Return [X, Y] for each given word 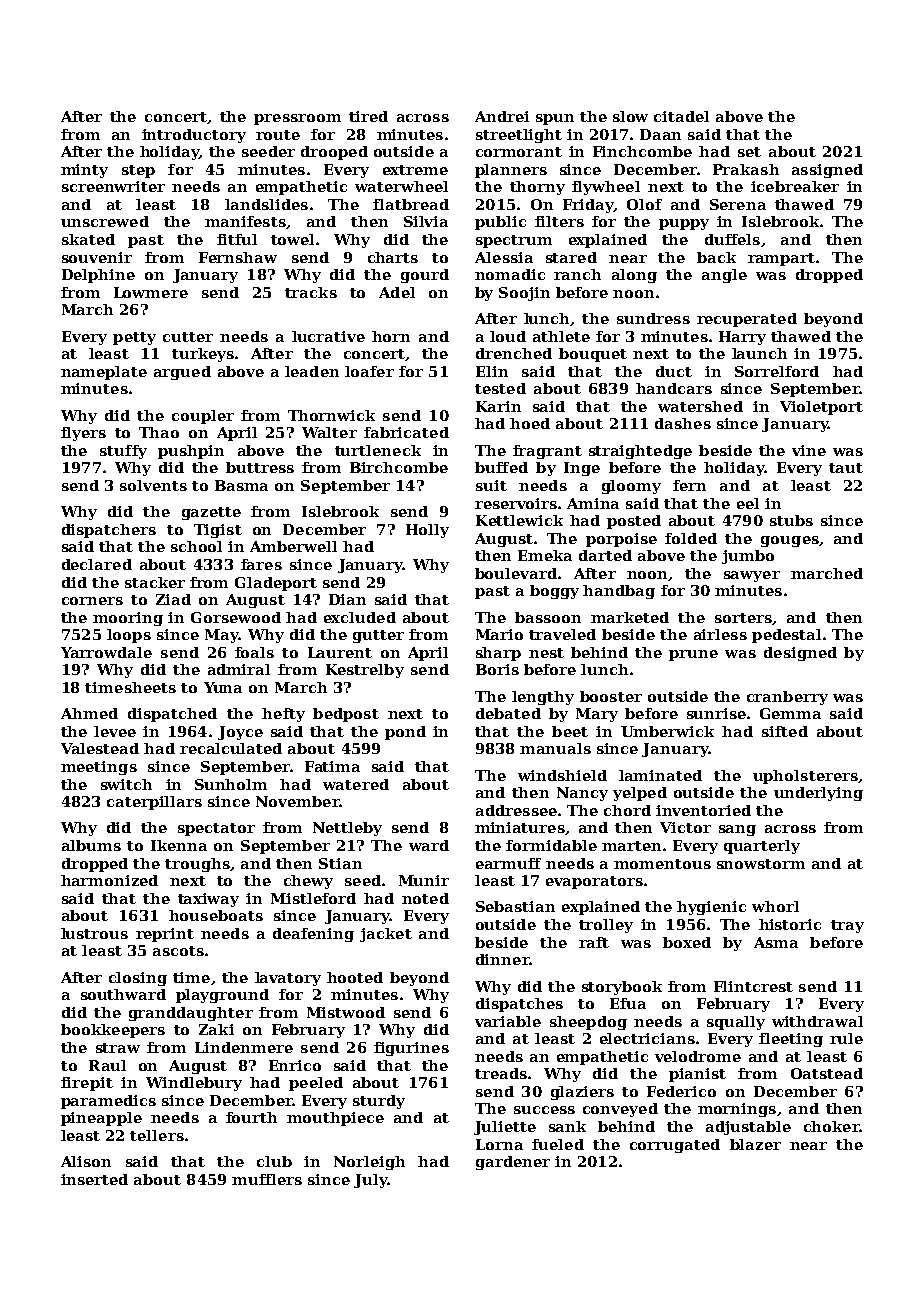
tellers [157, 1135]
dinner [503, 959]
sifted [785, 731]
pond [405, 733]
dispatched [172, 715]
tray [847, 926]
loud [508, 336]
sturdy [379, 1102]
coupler [203, 417]
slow [630, 116]
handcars [674, 388]
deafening [313, 935]
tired [368, 116]
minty [84, 171]
